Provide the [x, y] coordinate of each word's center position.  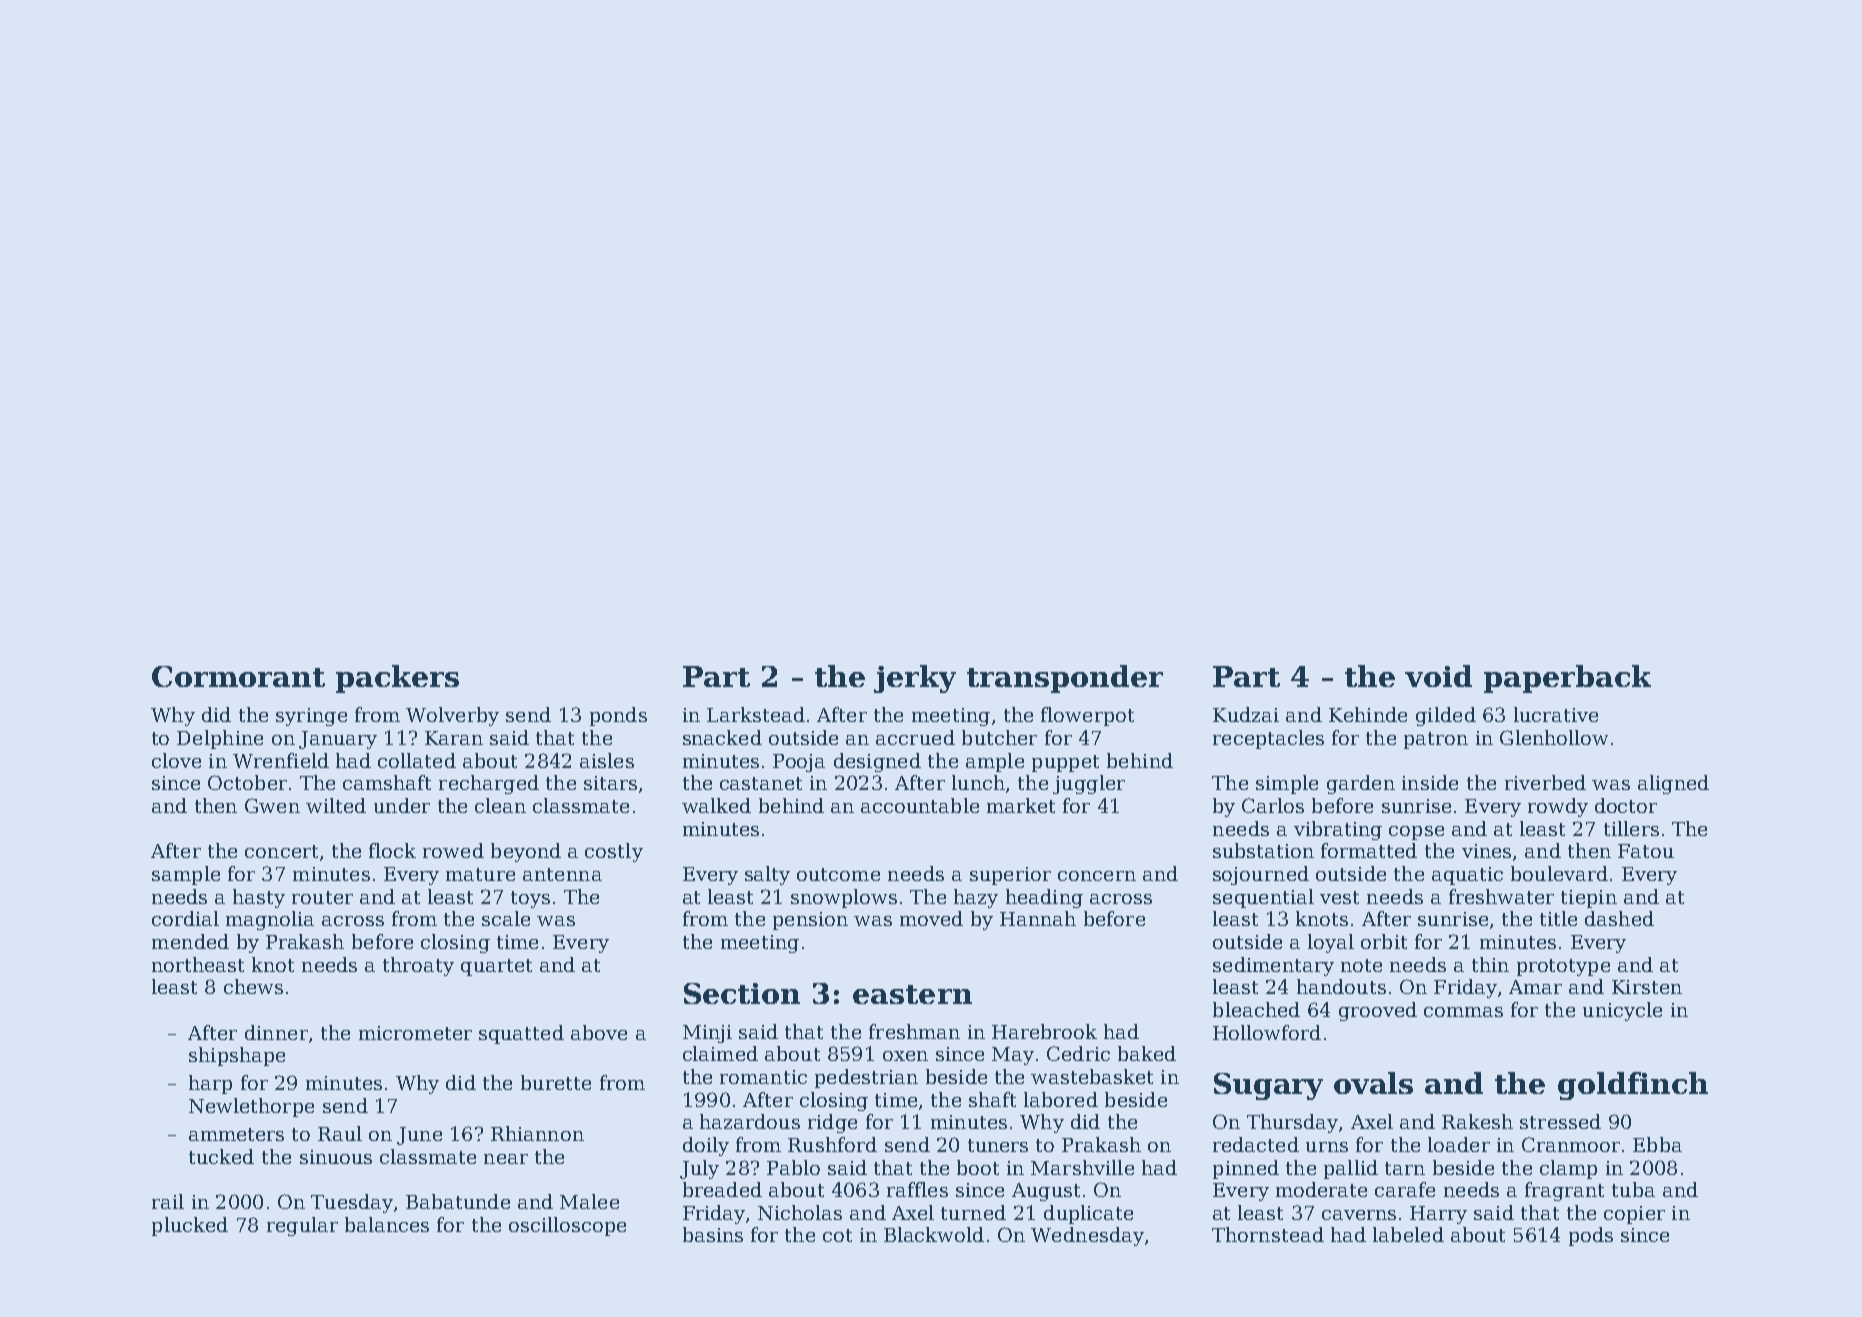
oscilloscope [567, 1226]
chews [253, 986]
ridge [832, 1123]
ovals [1373, 1083]
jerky [915, 679]
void [1438, 676]
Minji [707, 1034]
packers [397, 679]
